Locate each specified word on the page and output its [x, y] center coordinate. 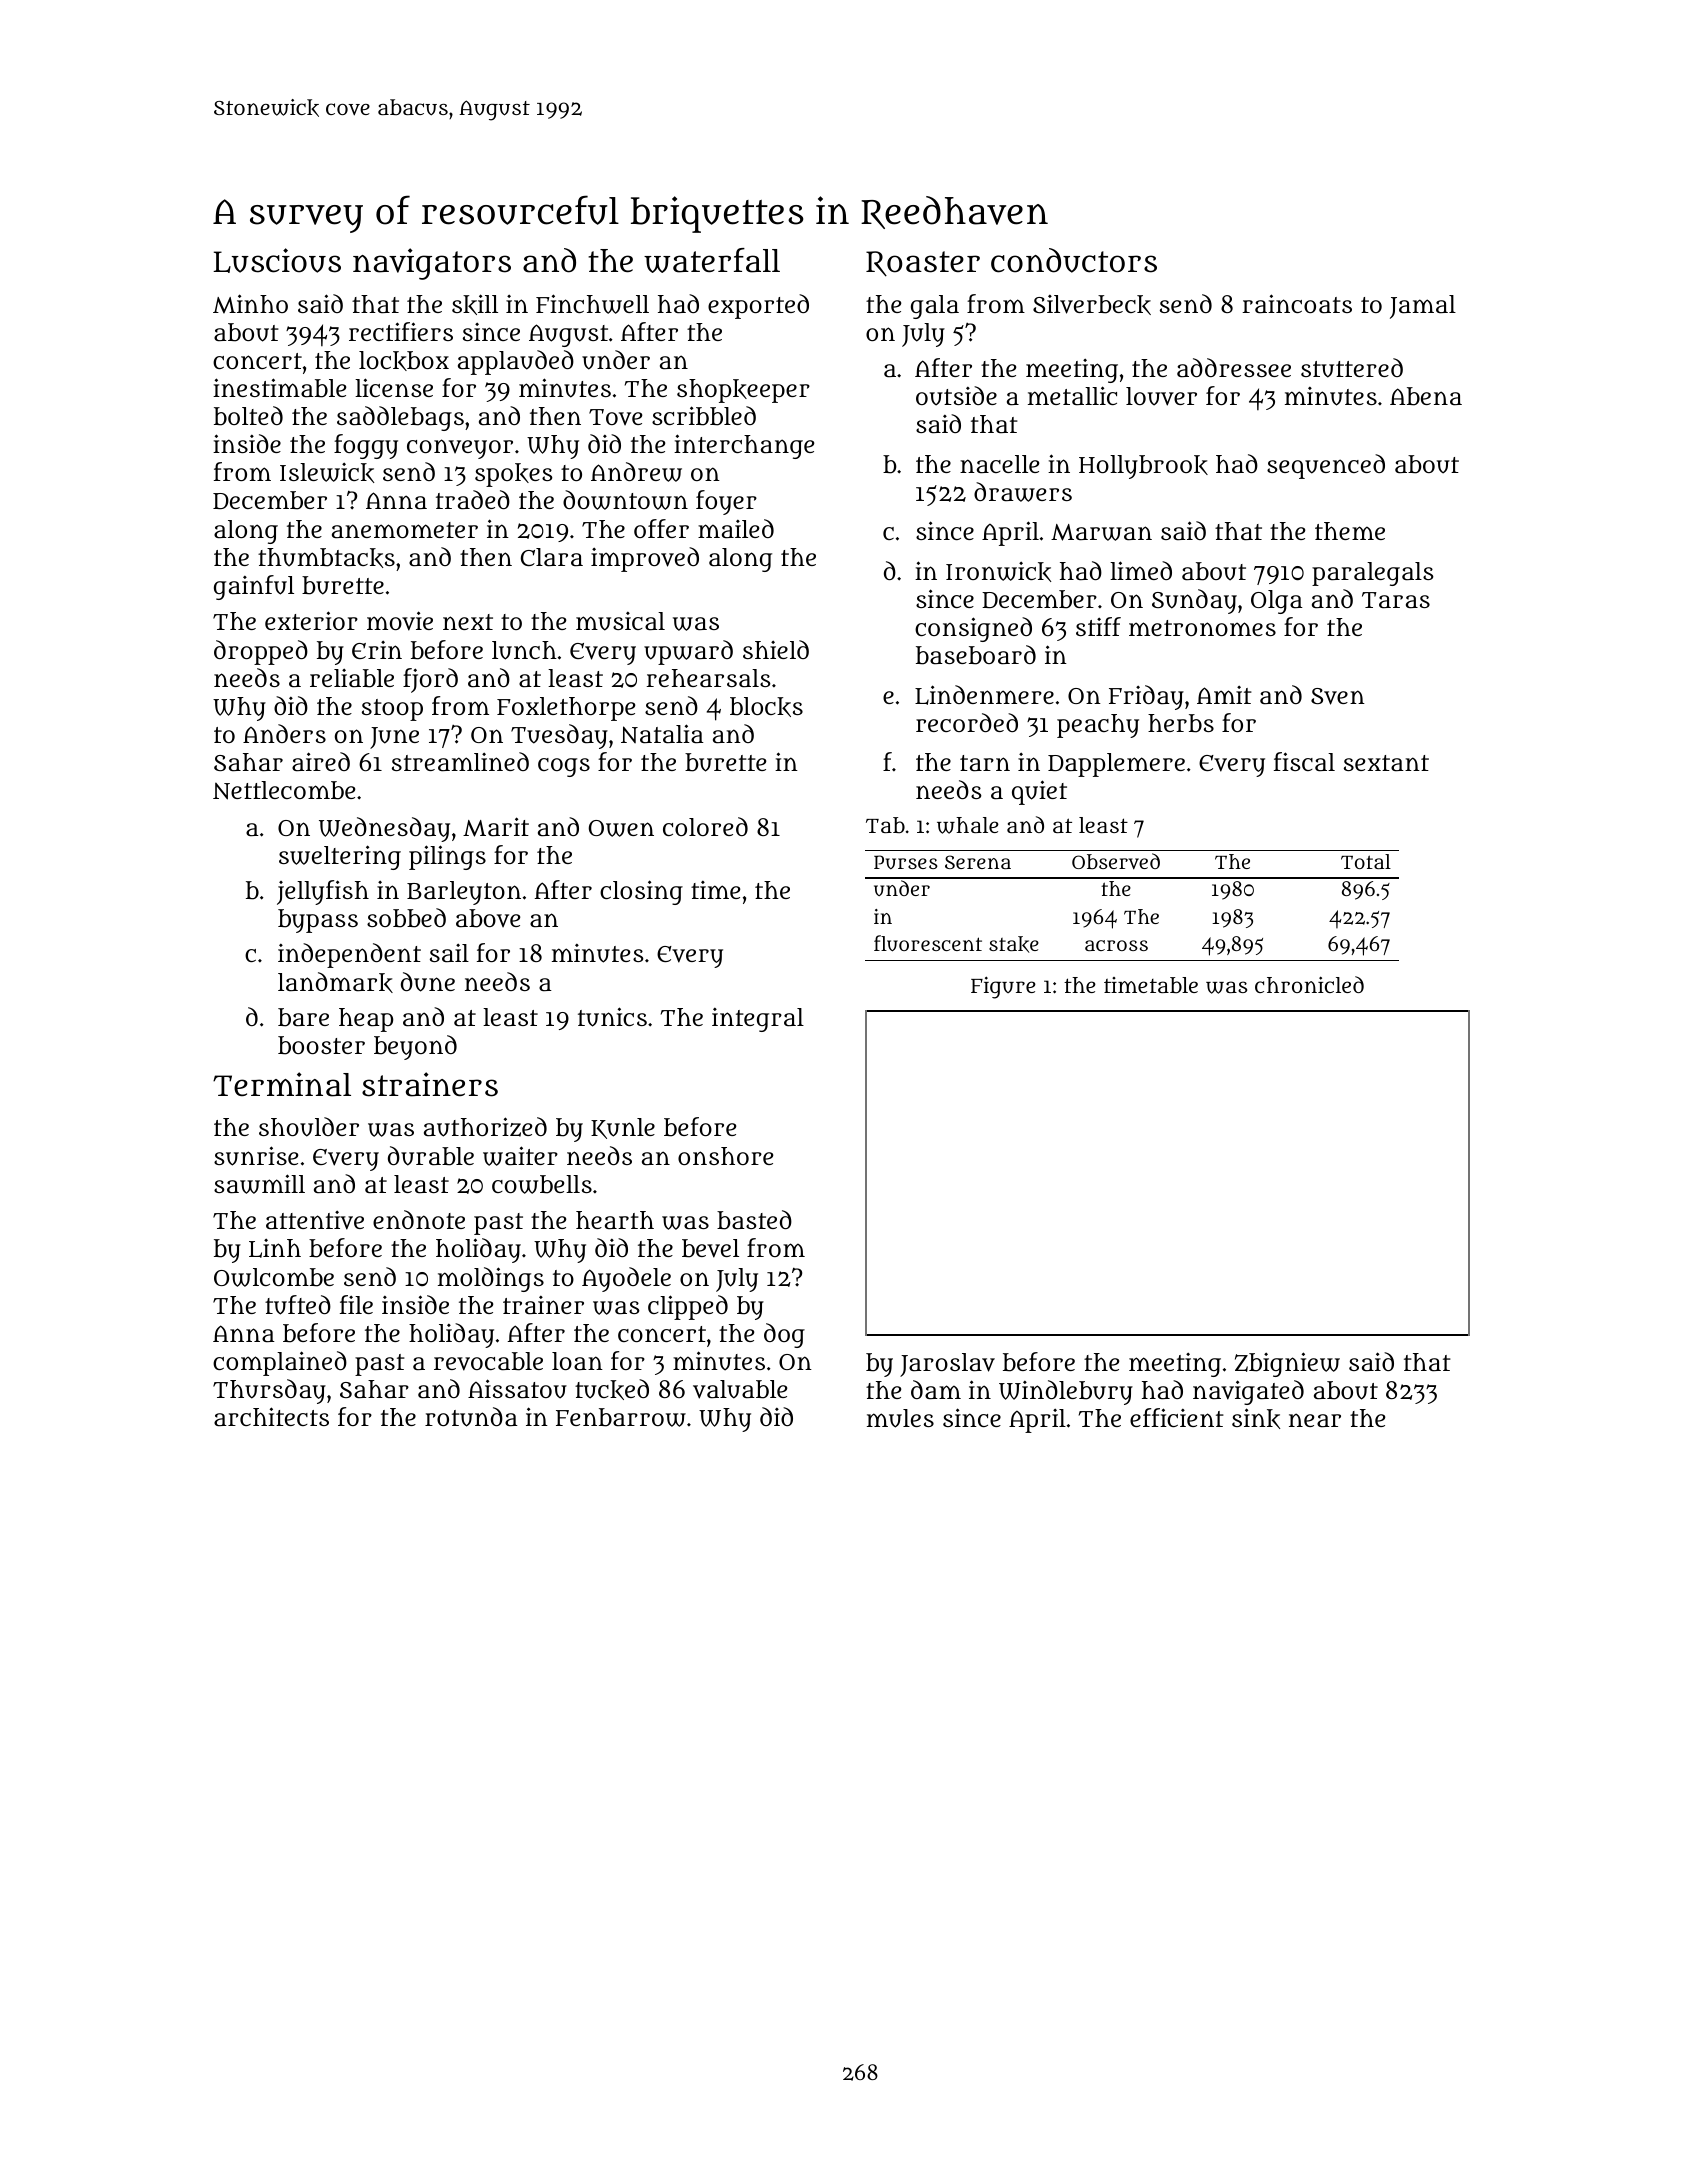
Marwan [1101, 532]
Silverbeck [1092, 305]
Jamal [1423, 307]
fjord [430, 680]
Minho [250, 304]
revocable [488, 1361]
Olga [1277, 602]
